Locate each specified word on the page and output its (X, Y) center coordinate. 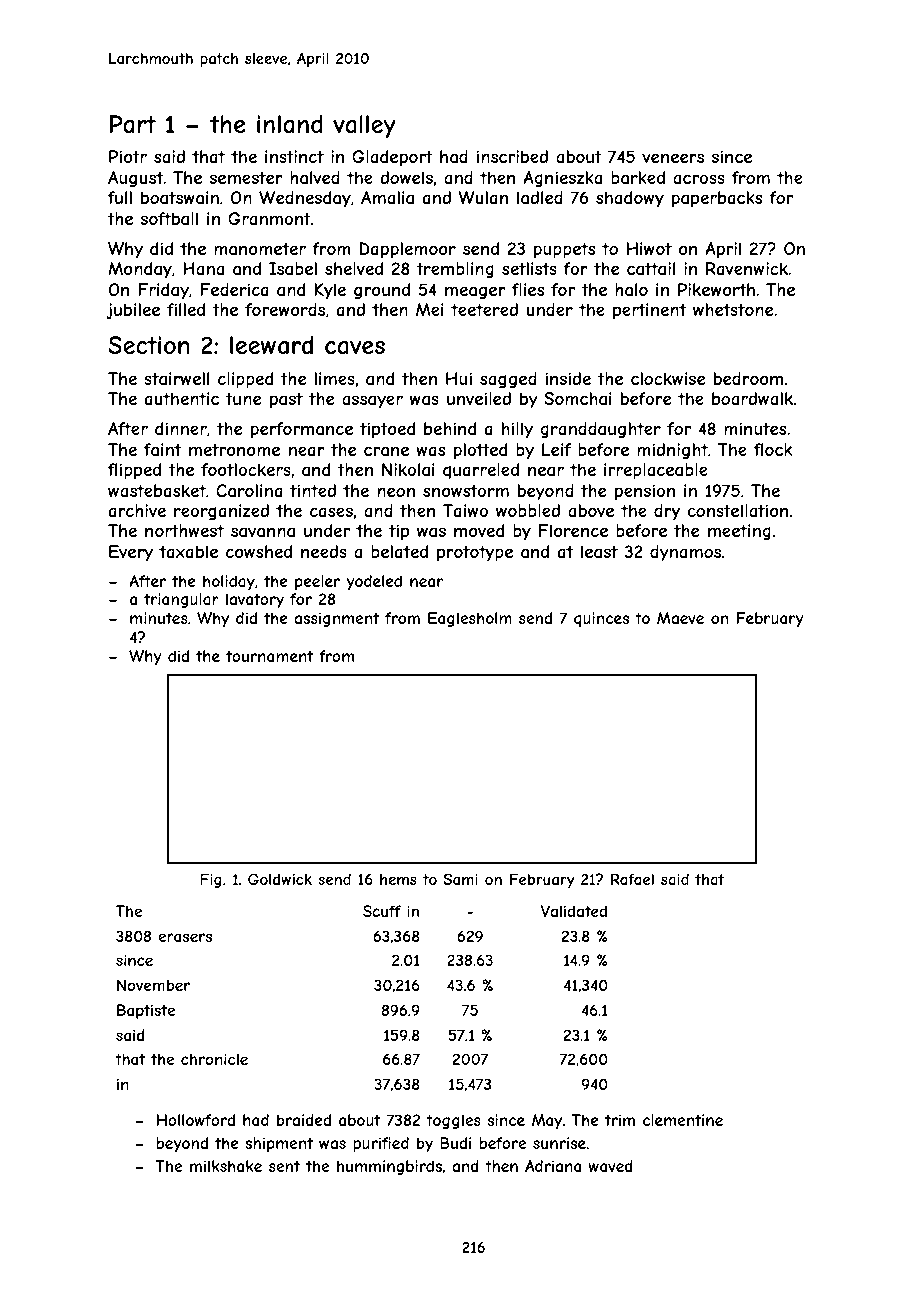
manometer (260, 248)
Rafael (632, 879)
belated (399, 551)
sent (284, 1166)
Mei (430, 309)
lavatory (255, 600)
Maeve (680, 618)
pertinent (649, 311)
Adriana (553, 1166)
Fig (211, 880)
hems (398, 879)
